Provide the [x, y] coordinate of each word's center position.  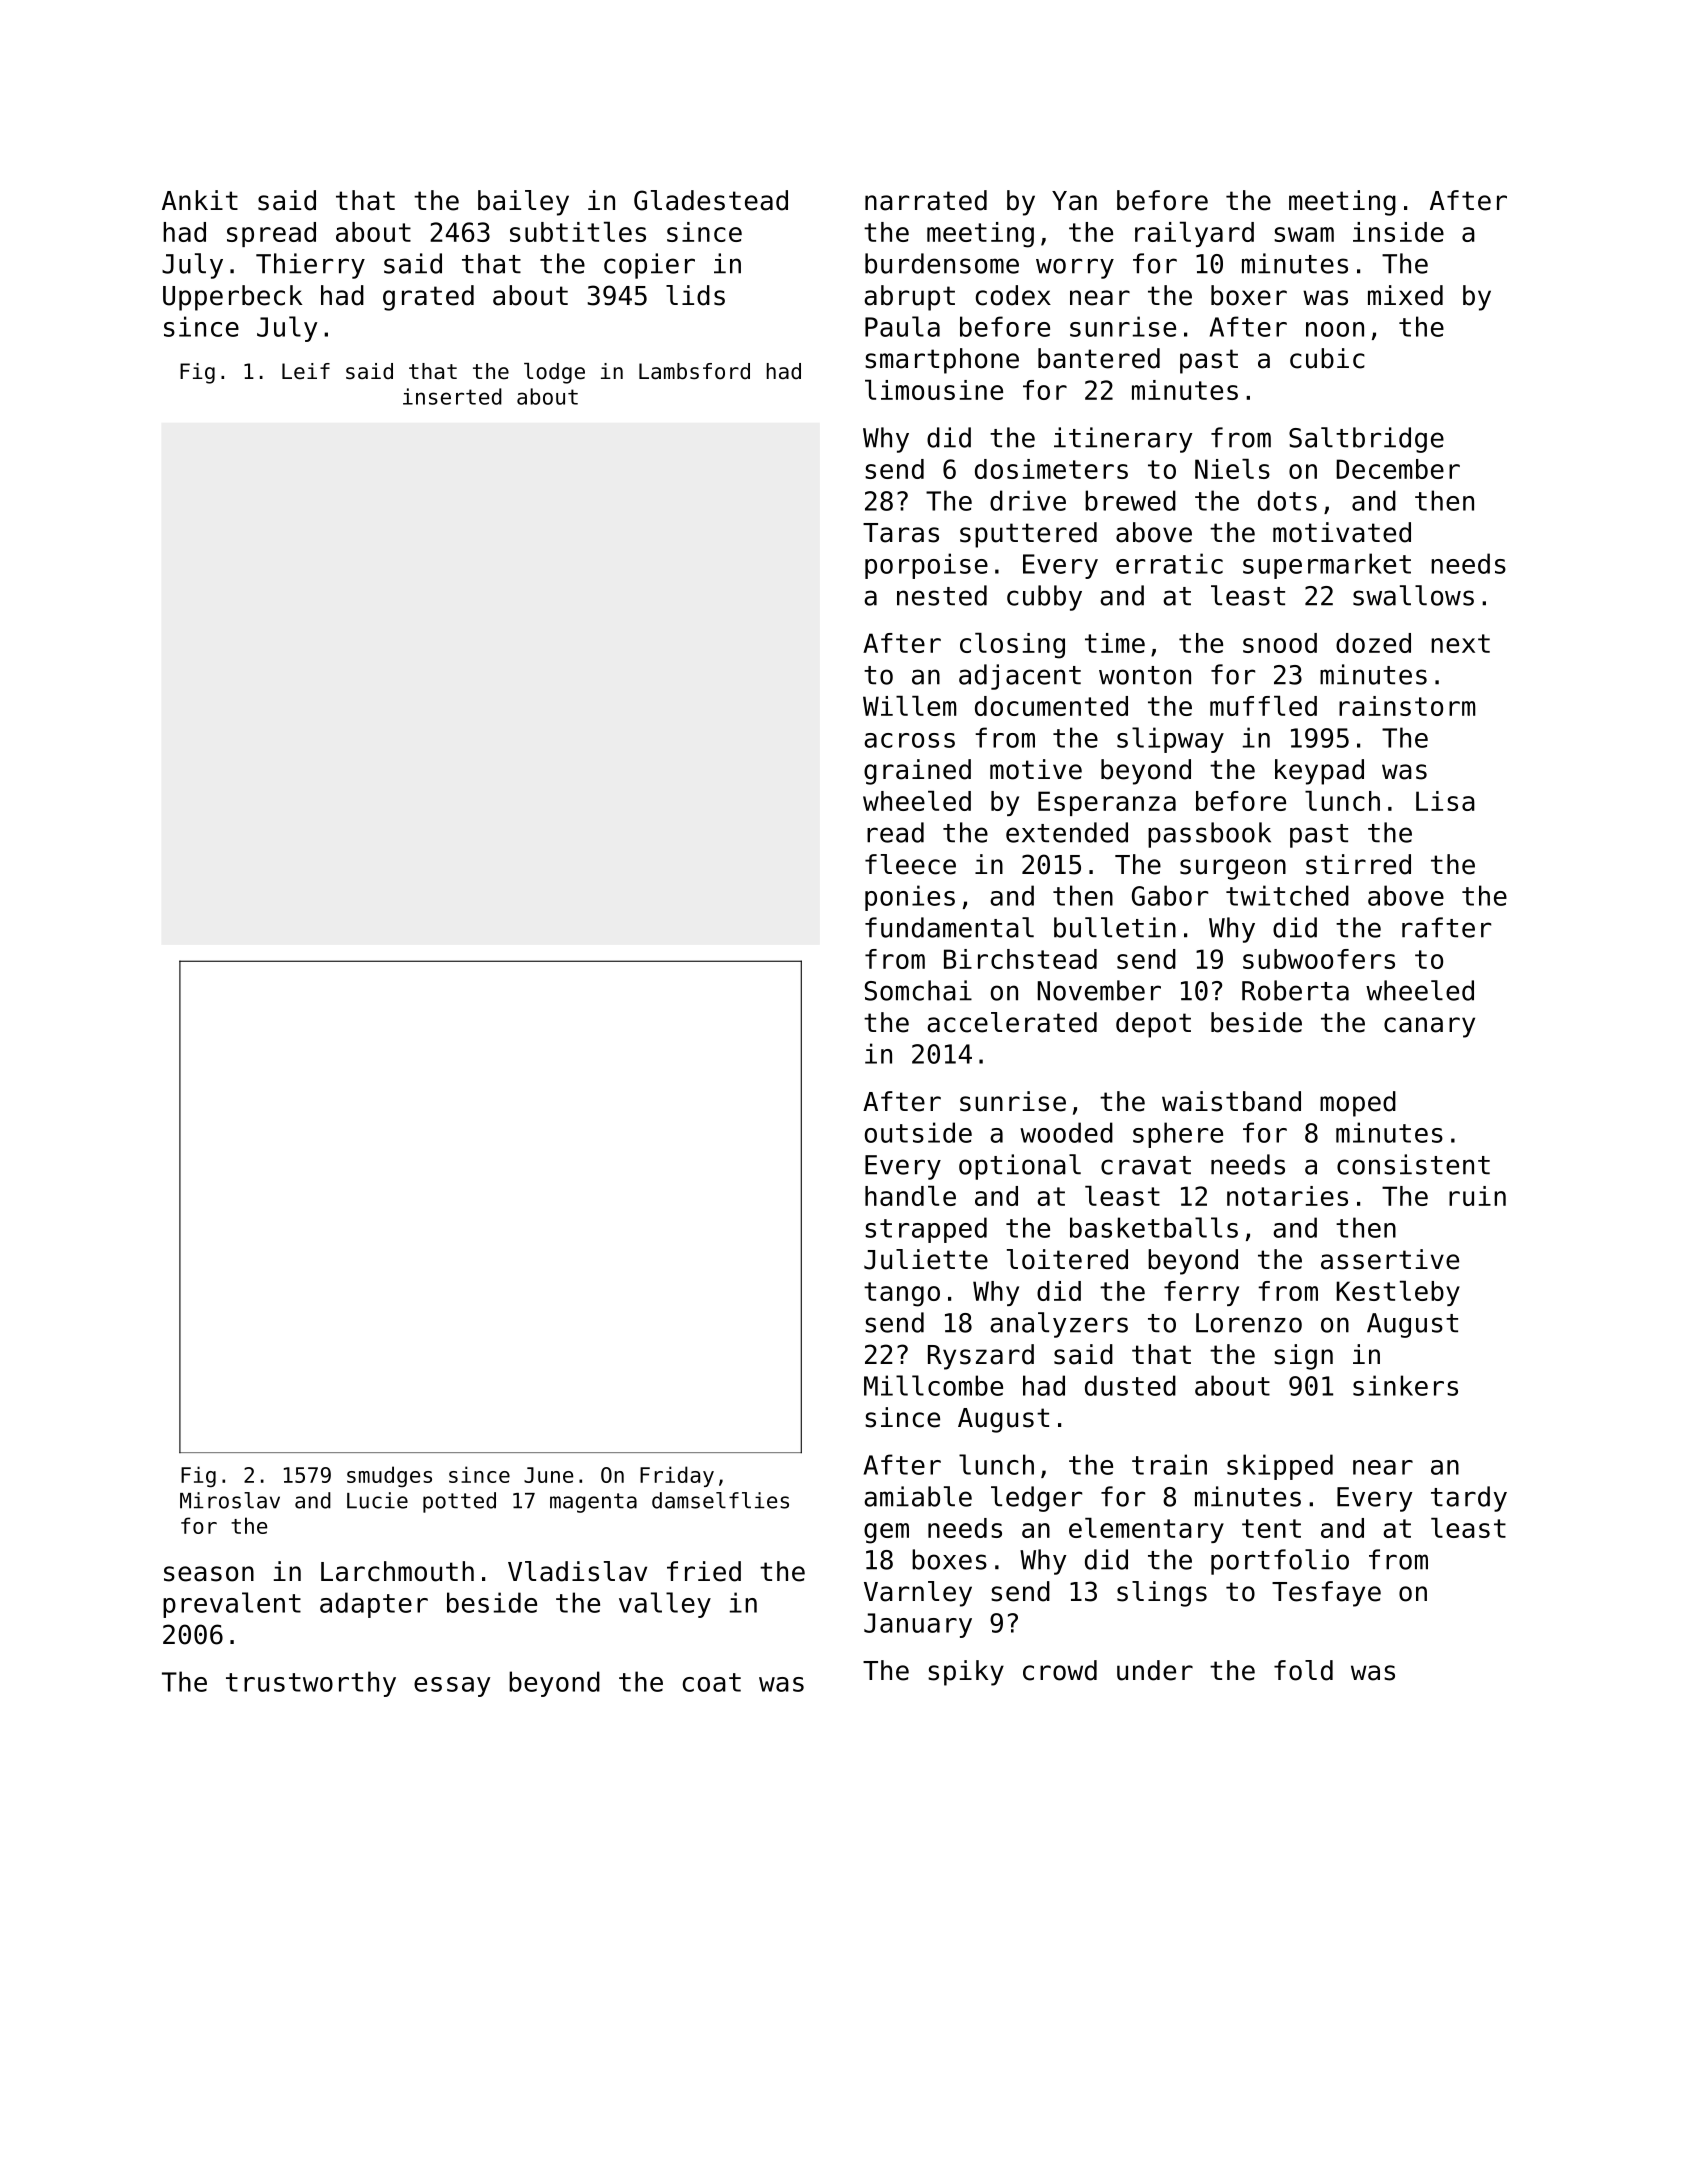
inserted [452, 396]
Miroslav [230, 1500]
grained [917, 772]
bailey [523, 203]
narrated [926, 200]
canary [1429, 1027]
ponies [910, 898]
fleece [910, 864]
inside [1398, 232]
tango [902, 1294]
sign [1303, 1357]
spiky [966, 1673]
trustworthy [311, 1684]
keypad [1319, 772]
